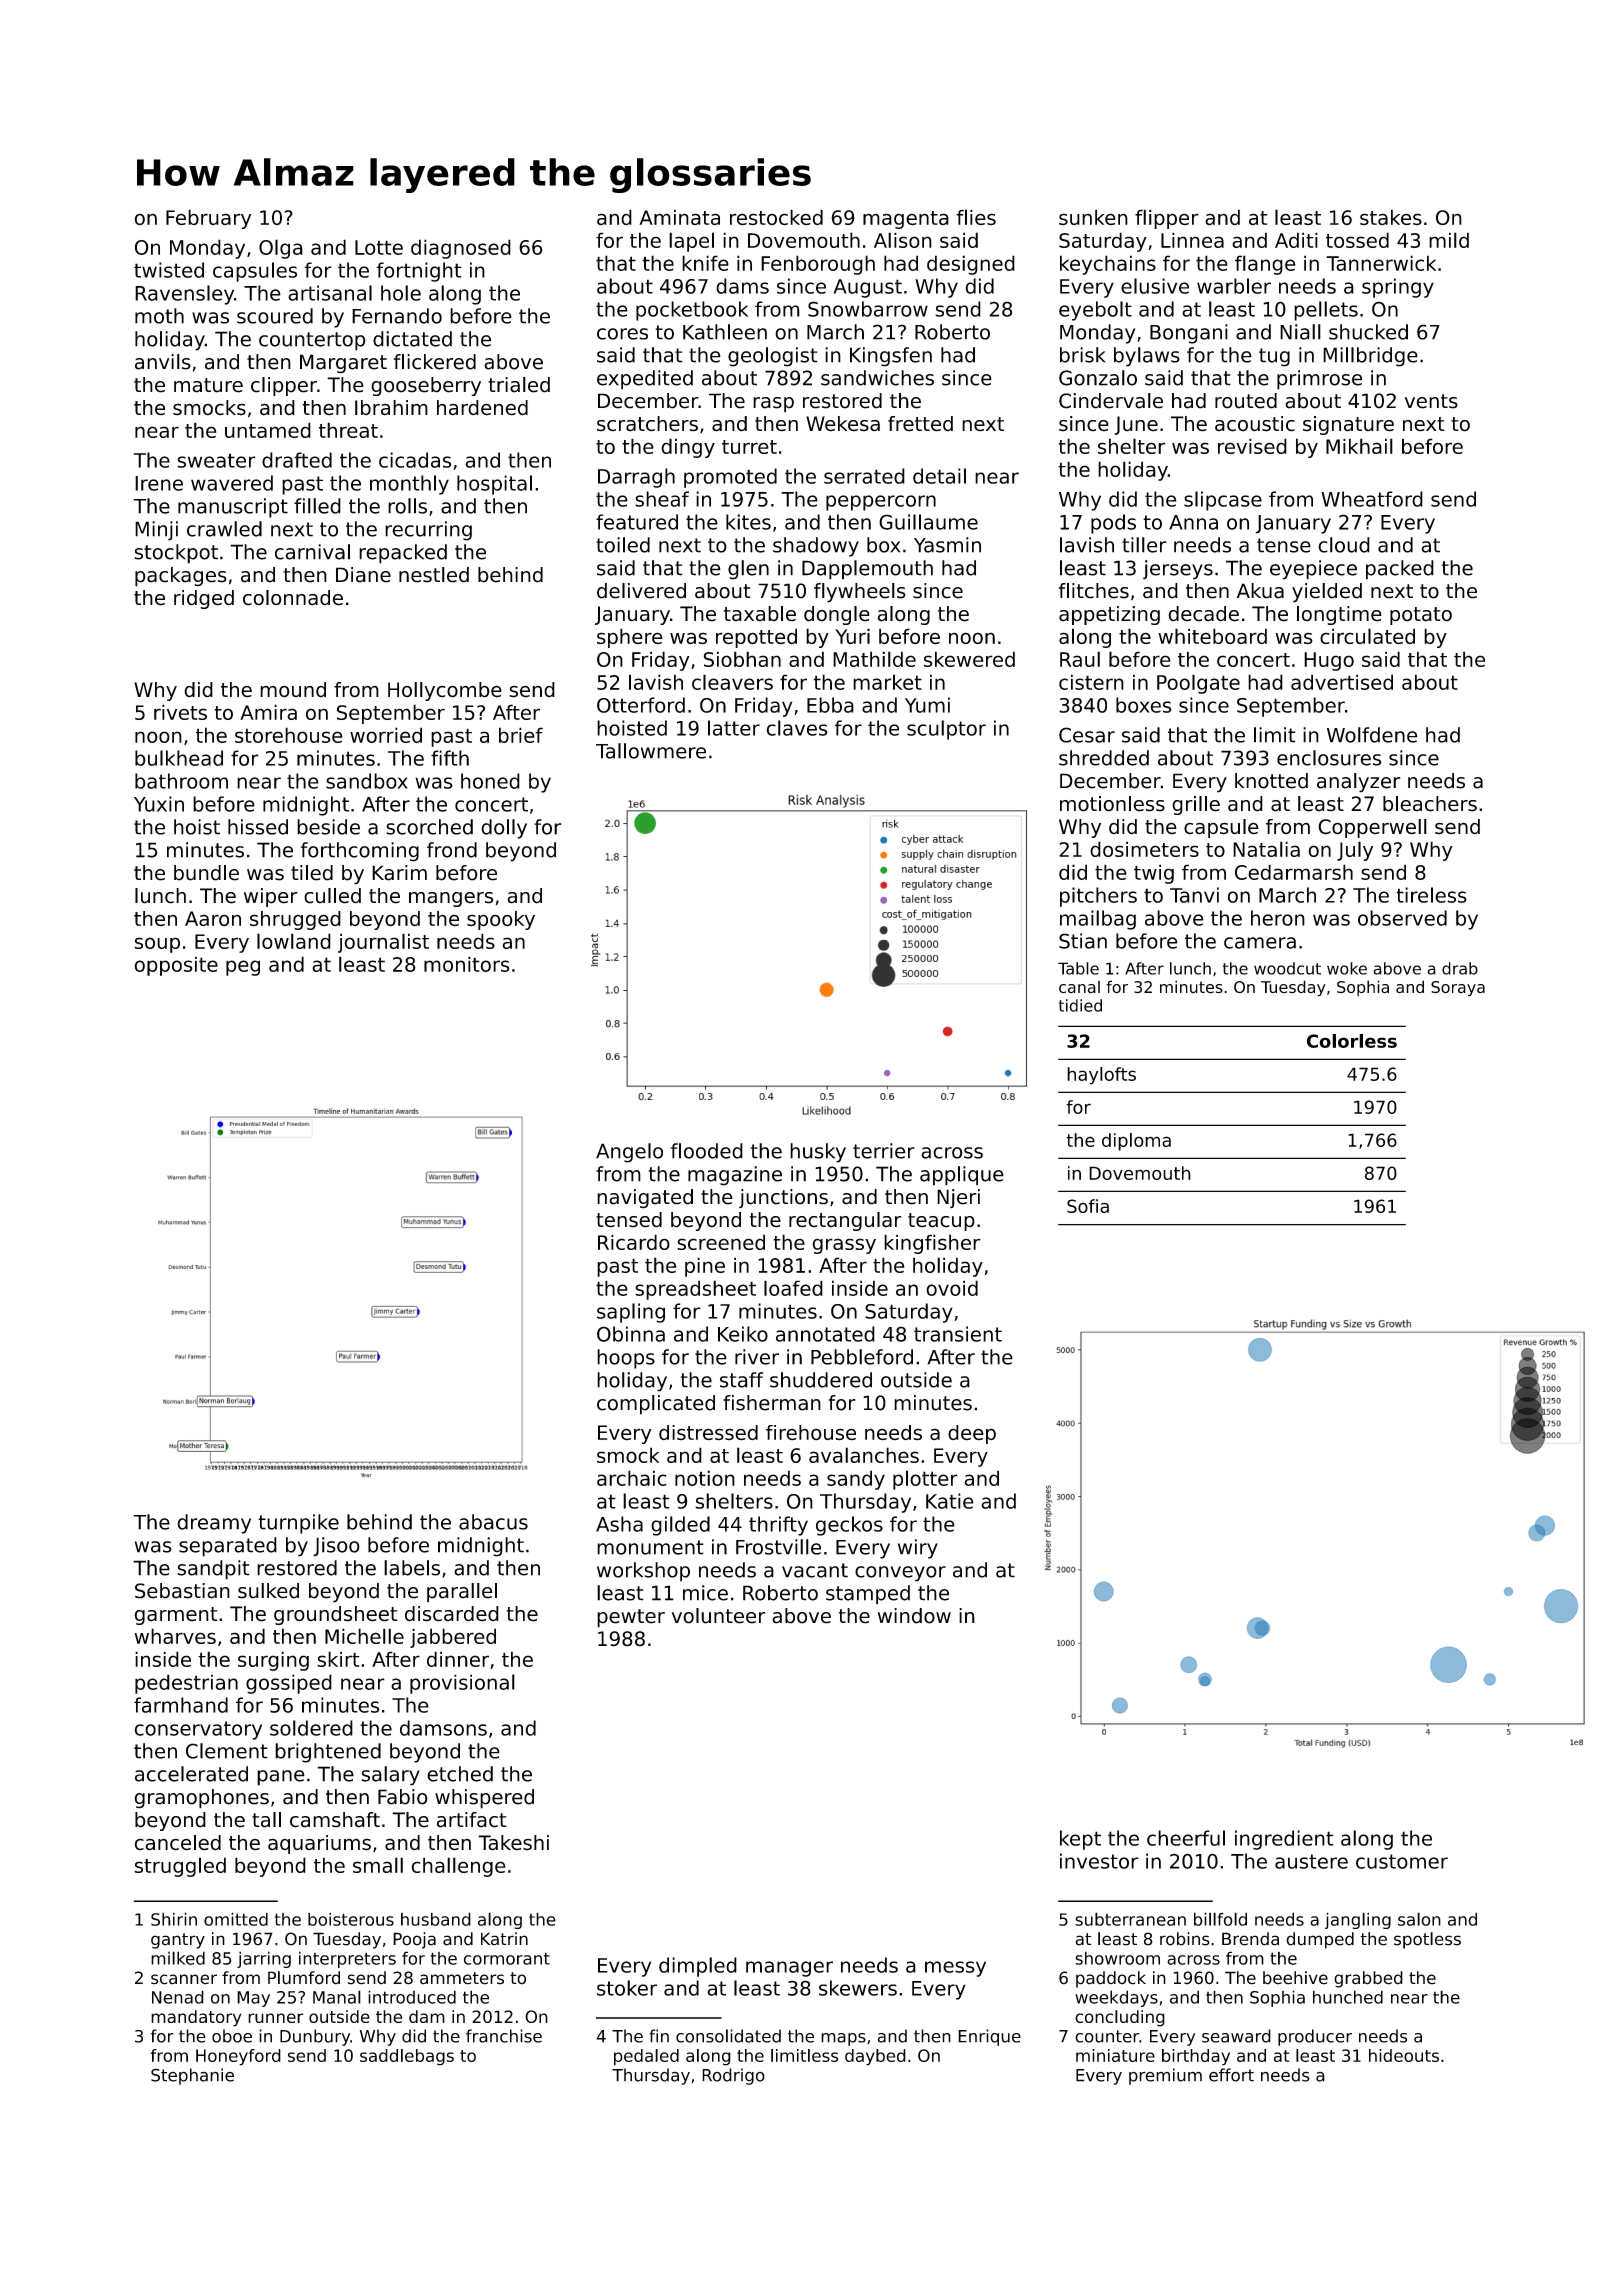 This image has height=2292, width=1620. I want to click on terrier, so click(884, 1151).
